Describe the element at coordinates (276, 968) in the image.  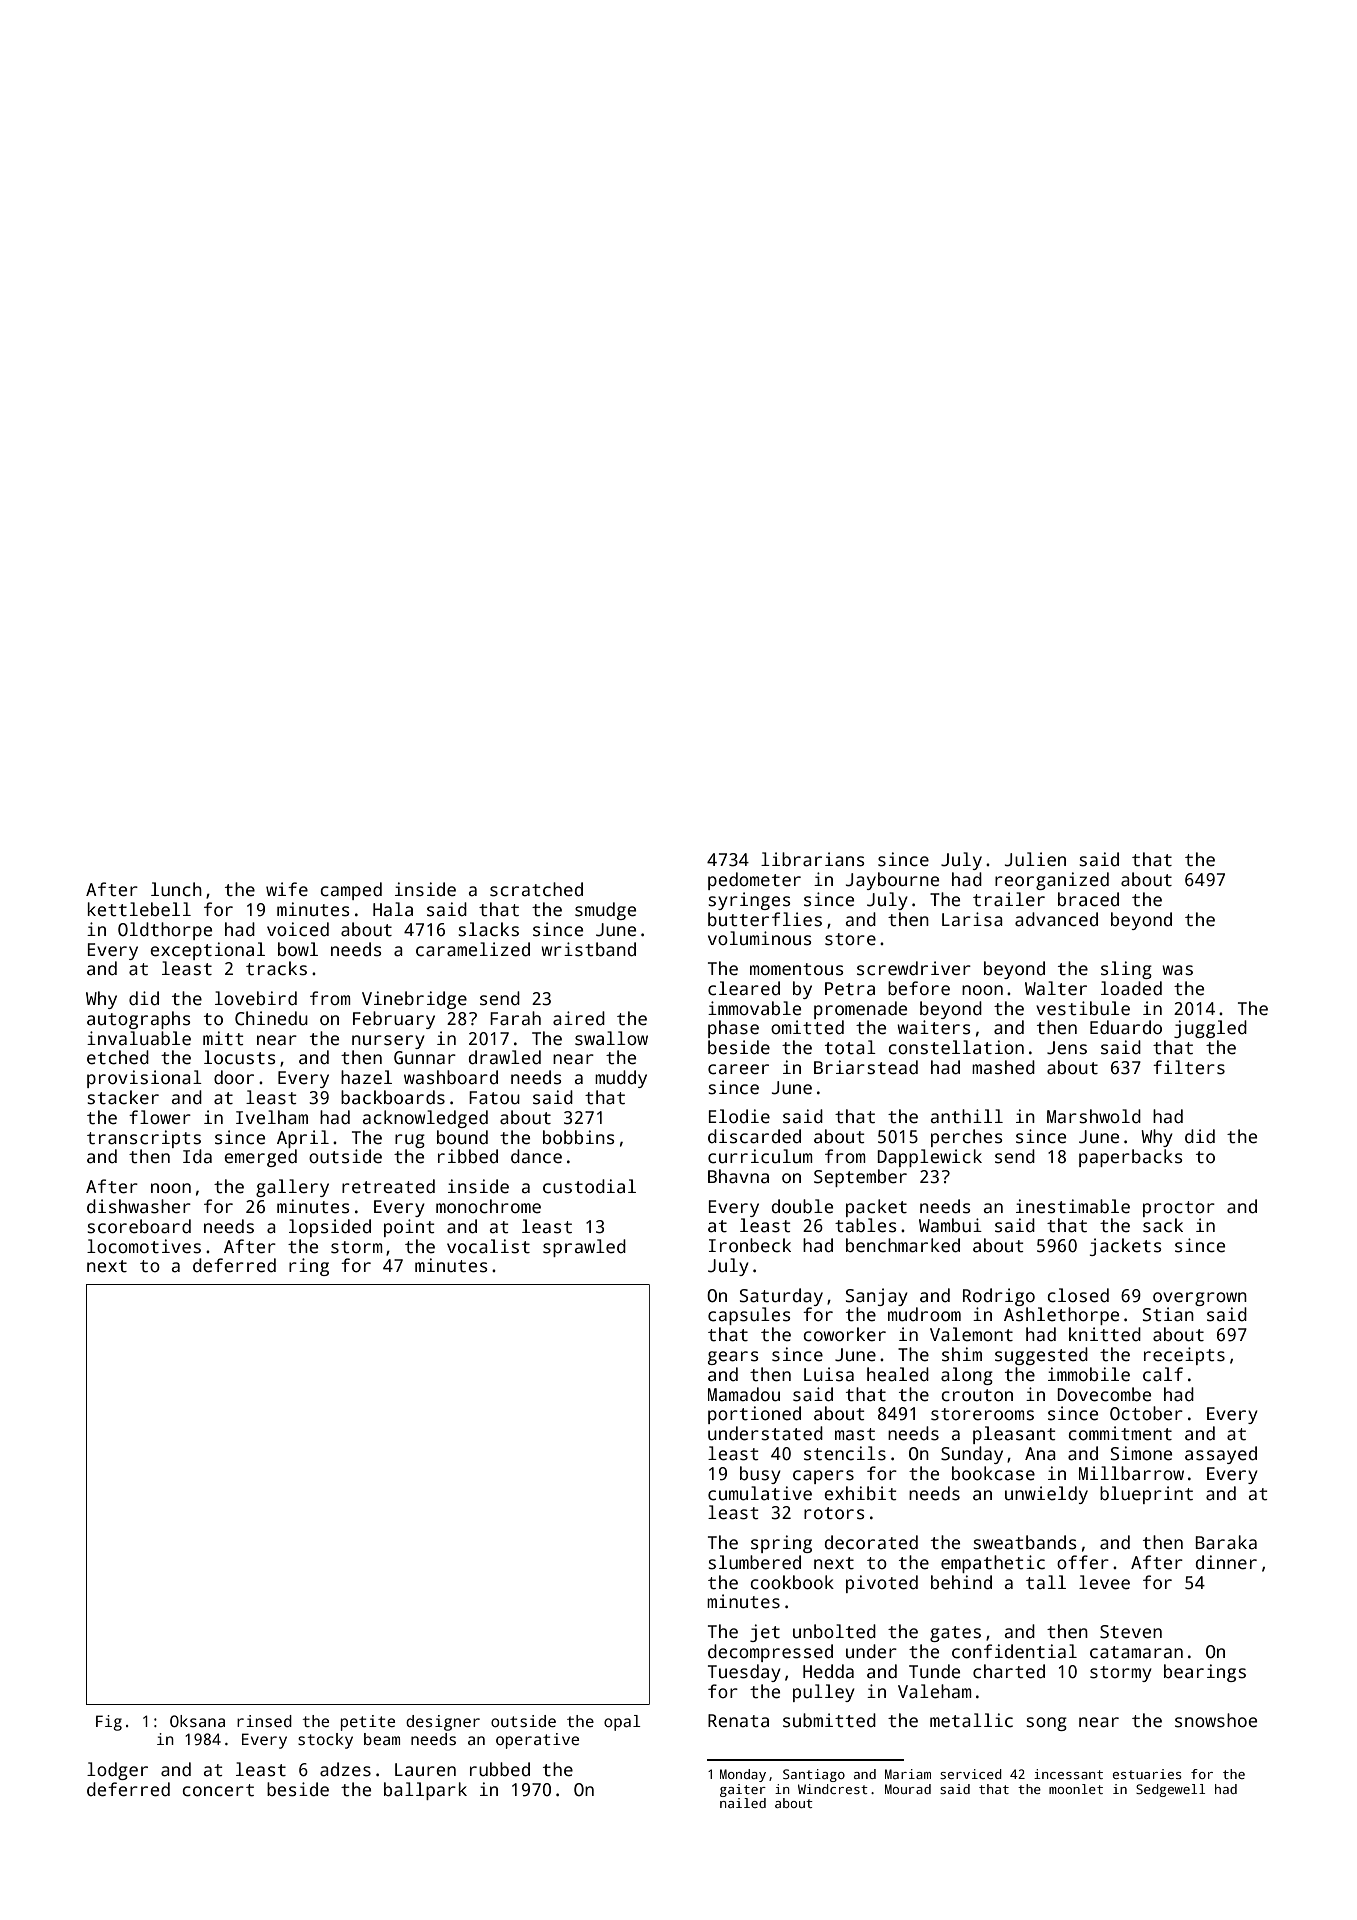
I see `tracks` at that location.
